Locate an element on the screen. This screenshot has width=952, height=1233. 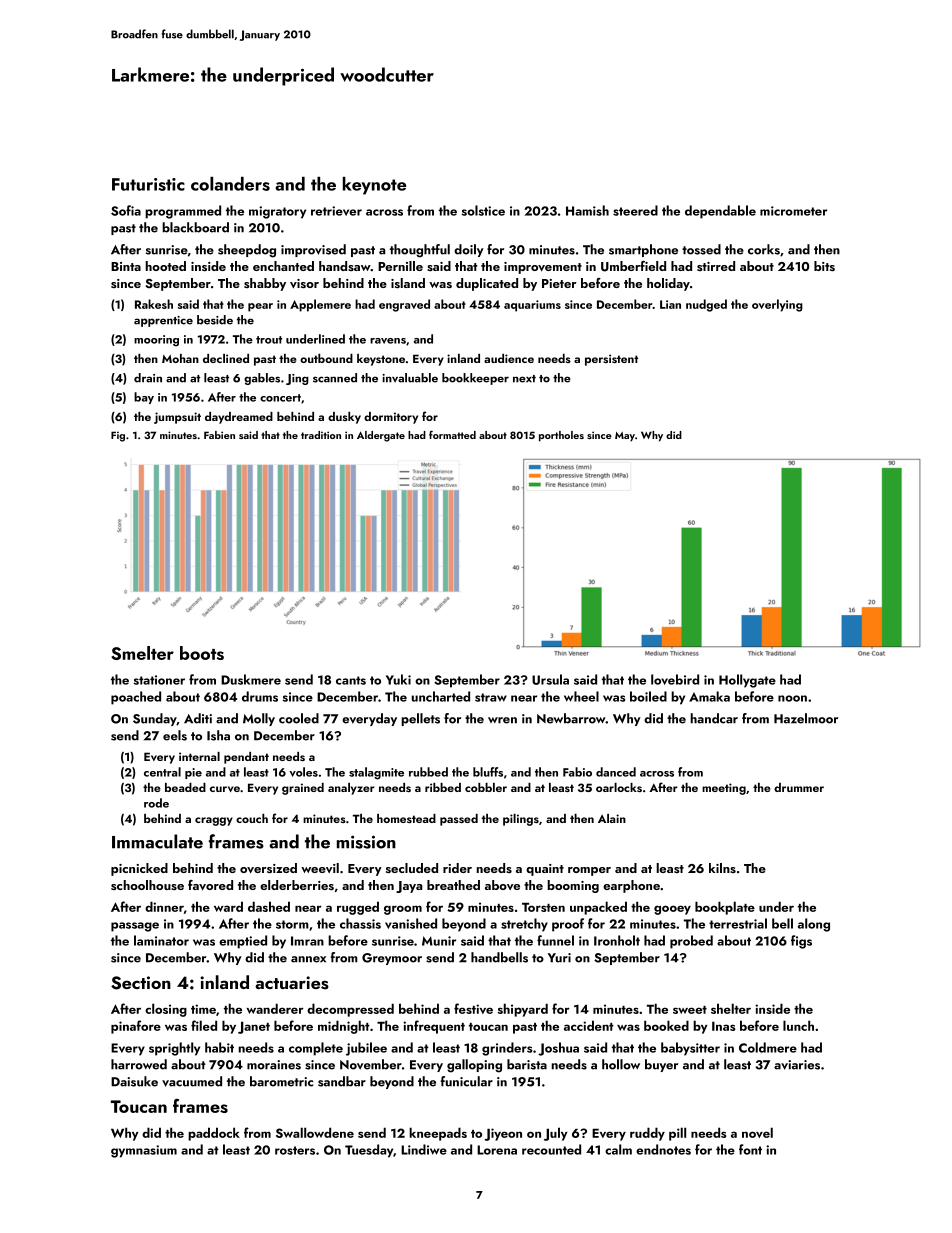
beside is located at coordinates (215, 320).
